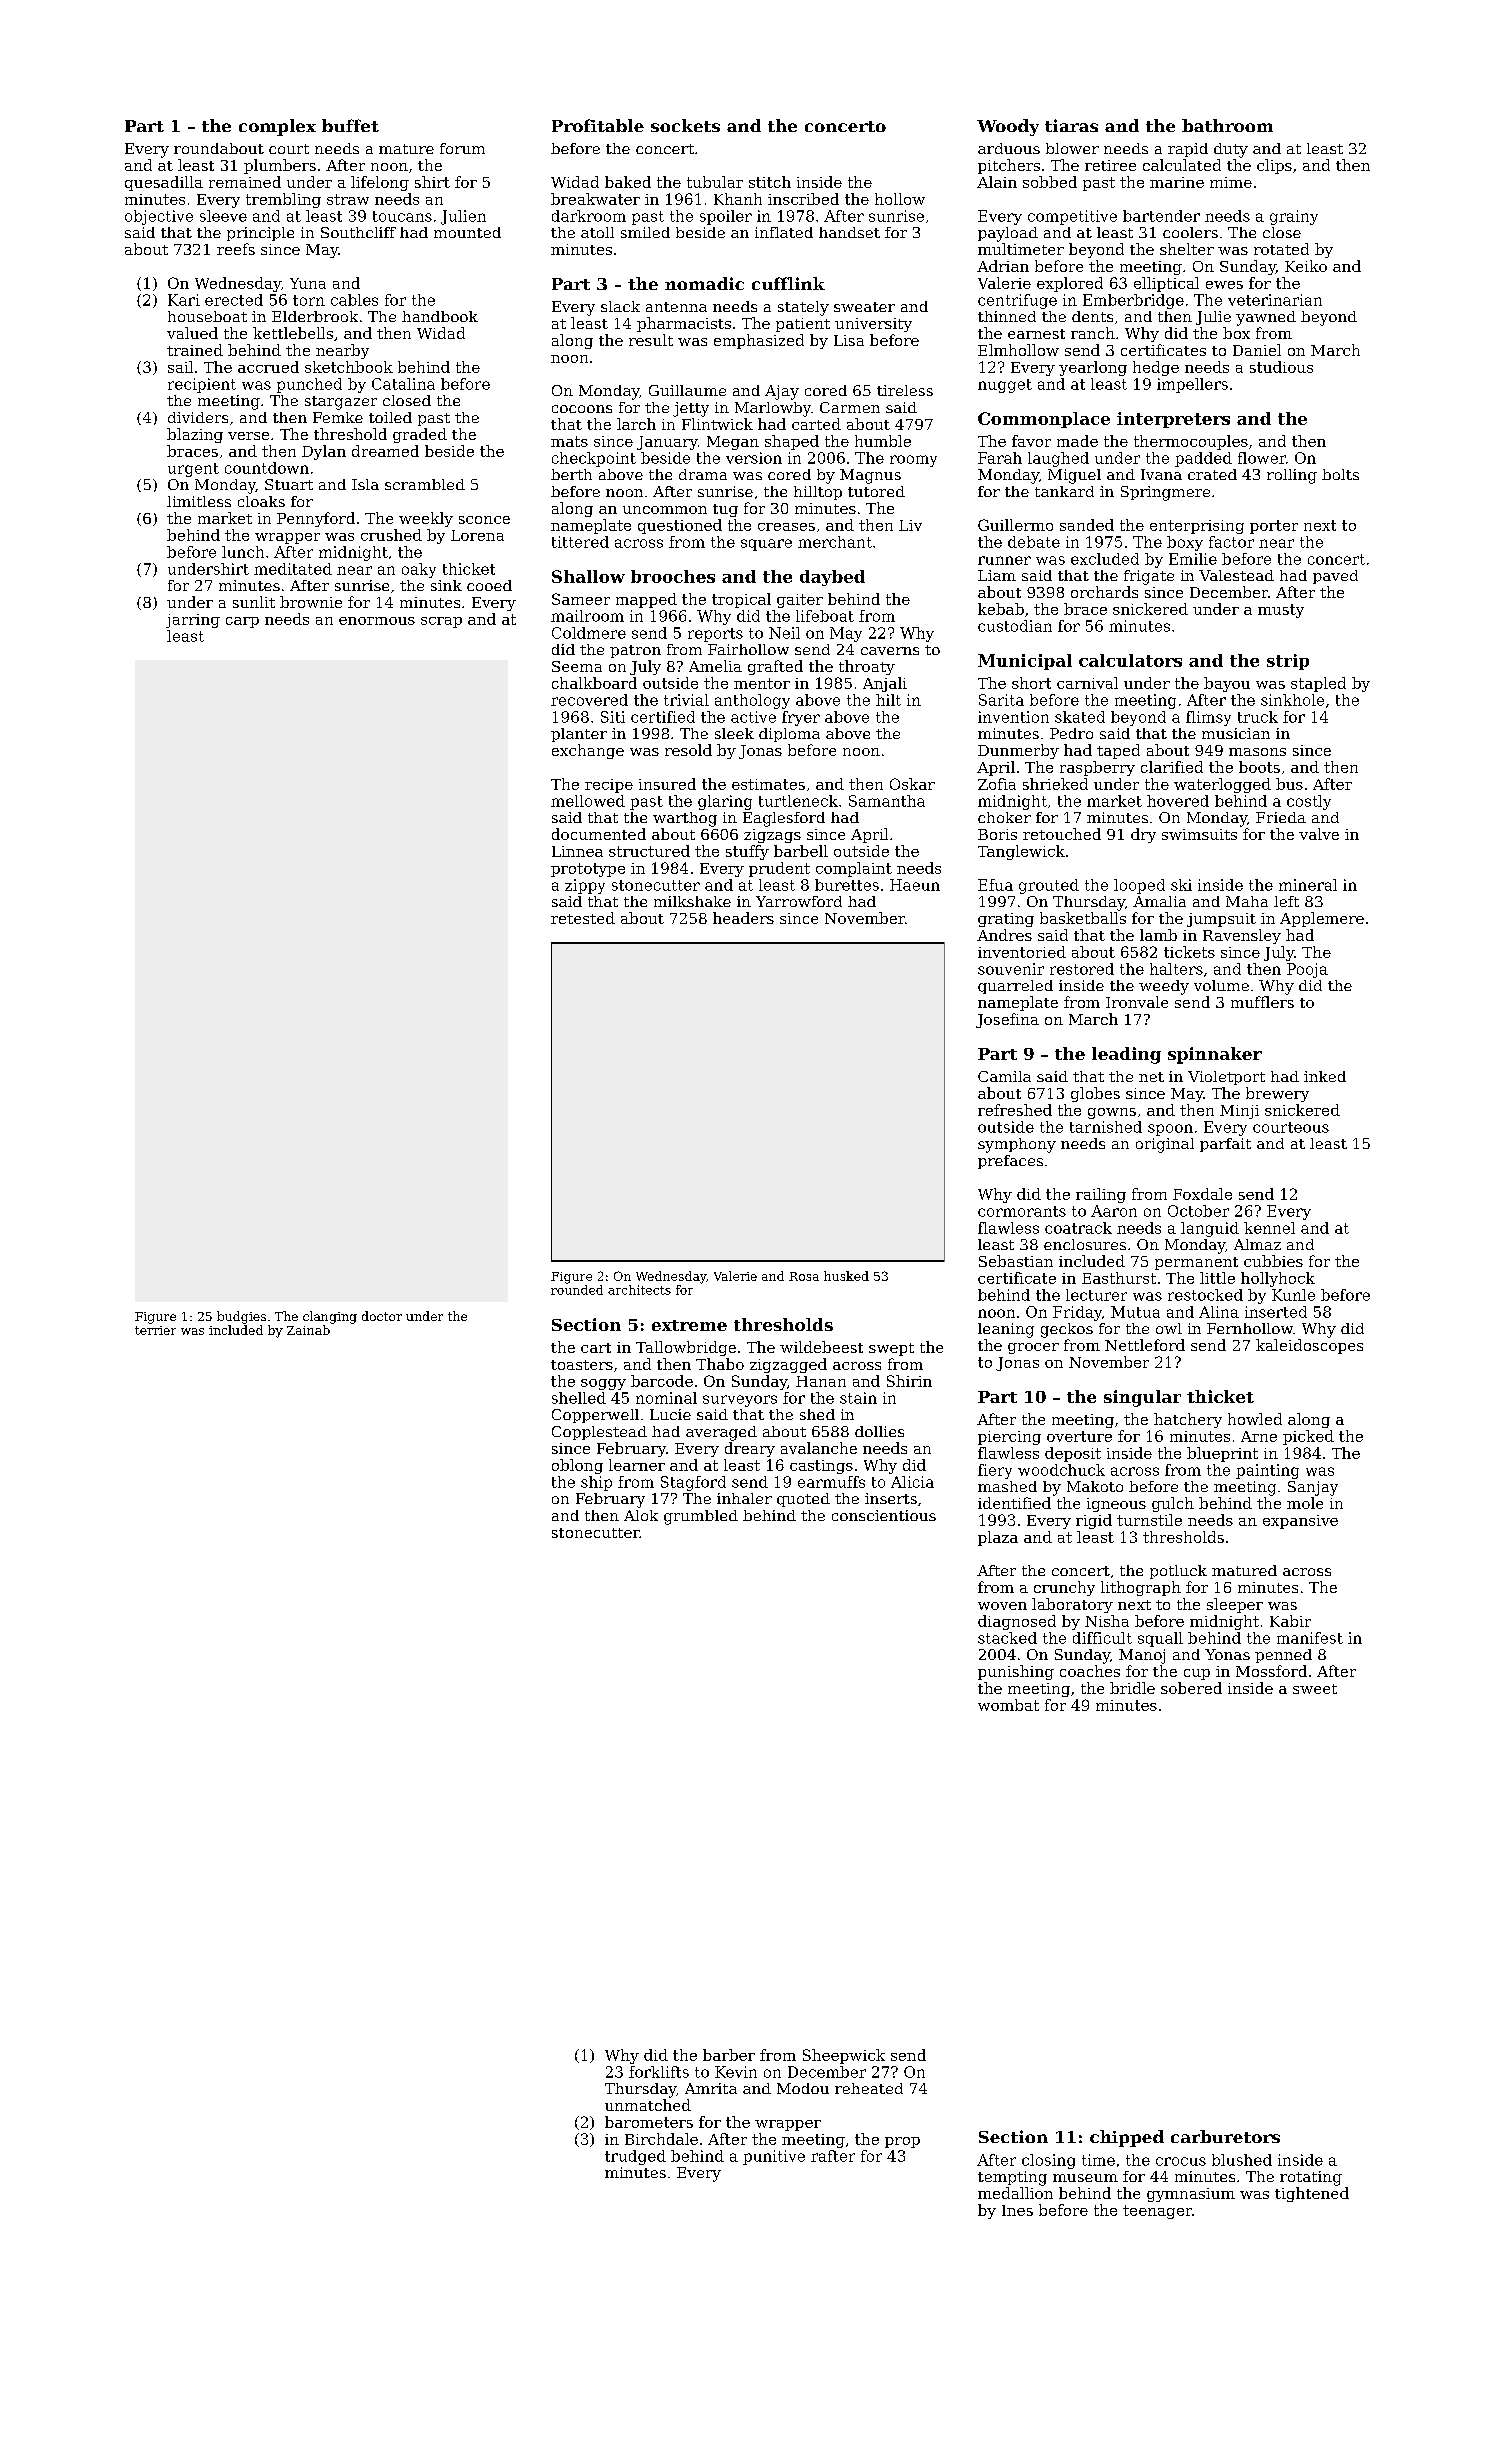  What do you see at coordinates (180, 367) in the screenshot?
I see `sail` at bounding box center [180, 367].
